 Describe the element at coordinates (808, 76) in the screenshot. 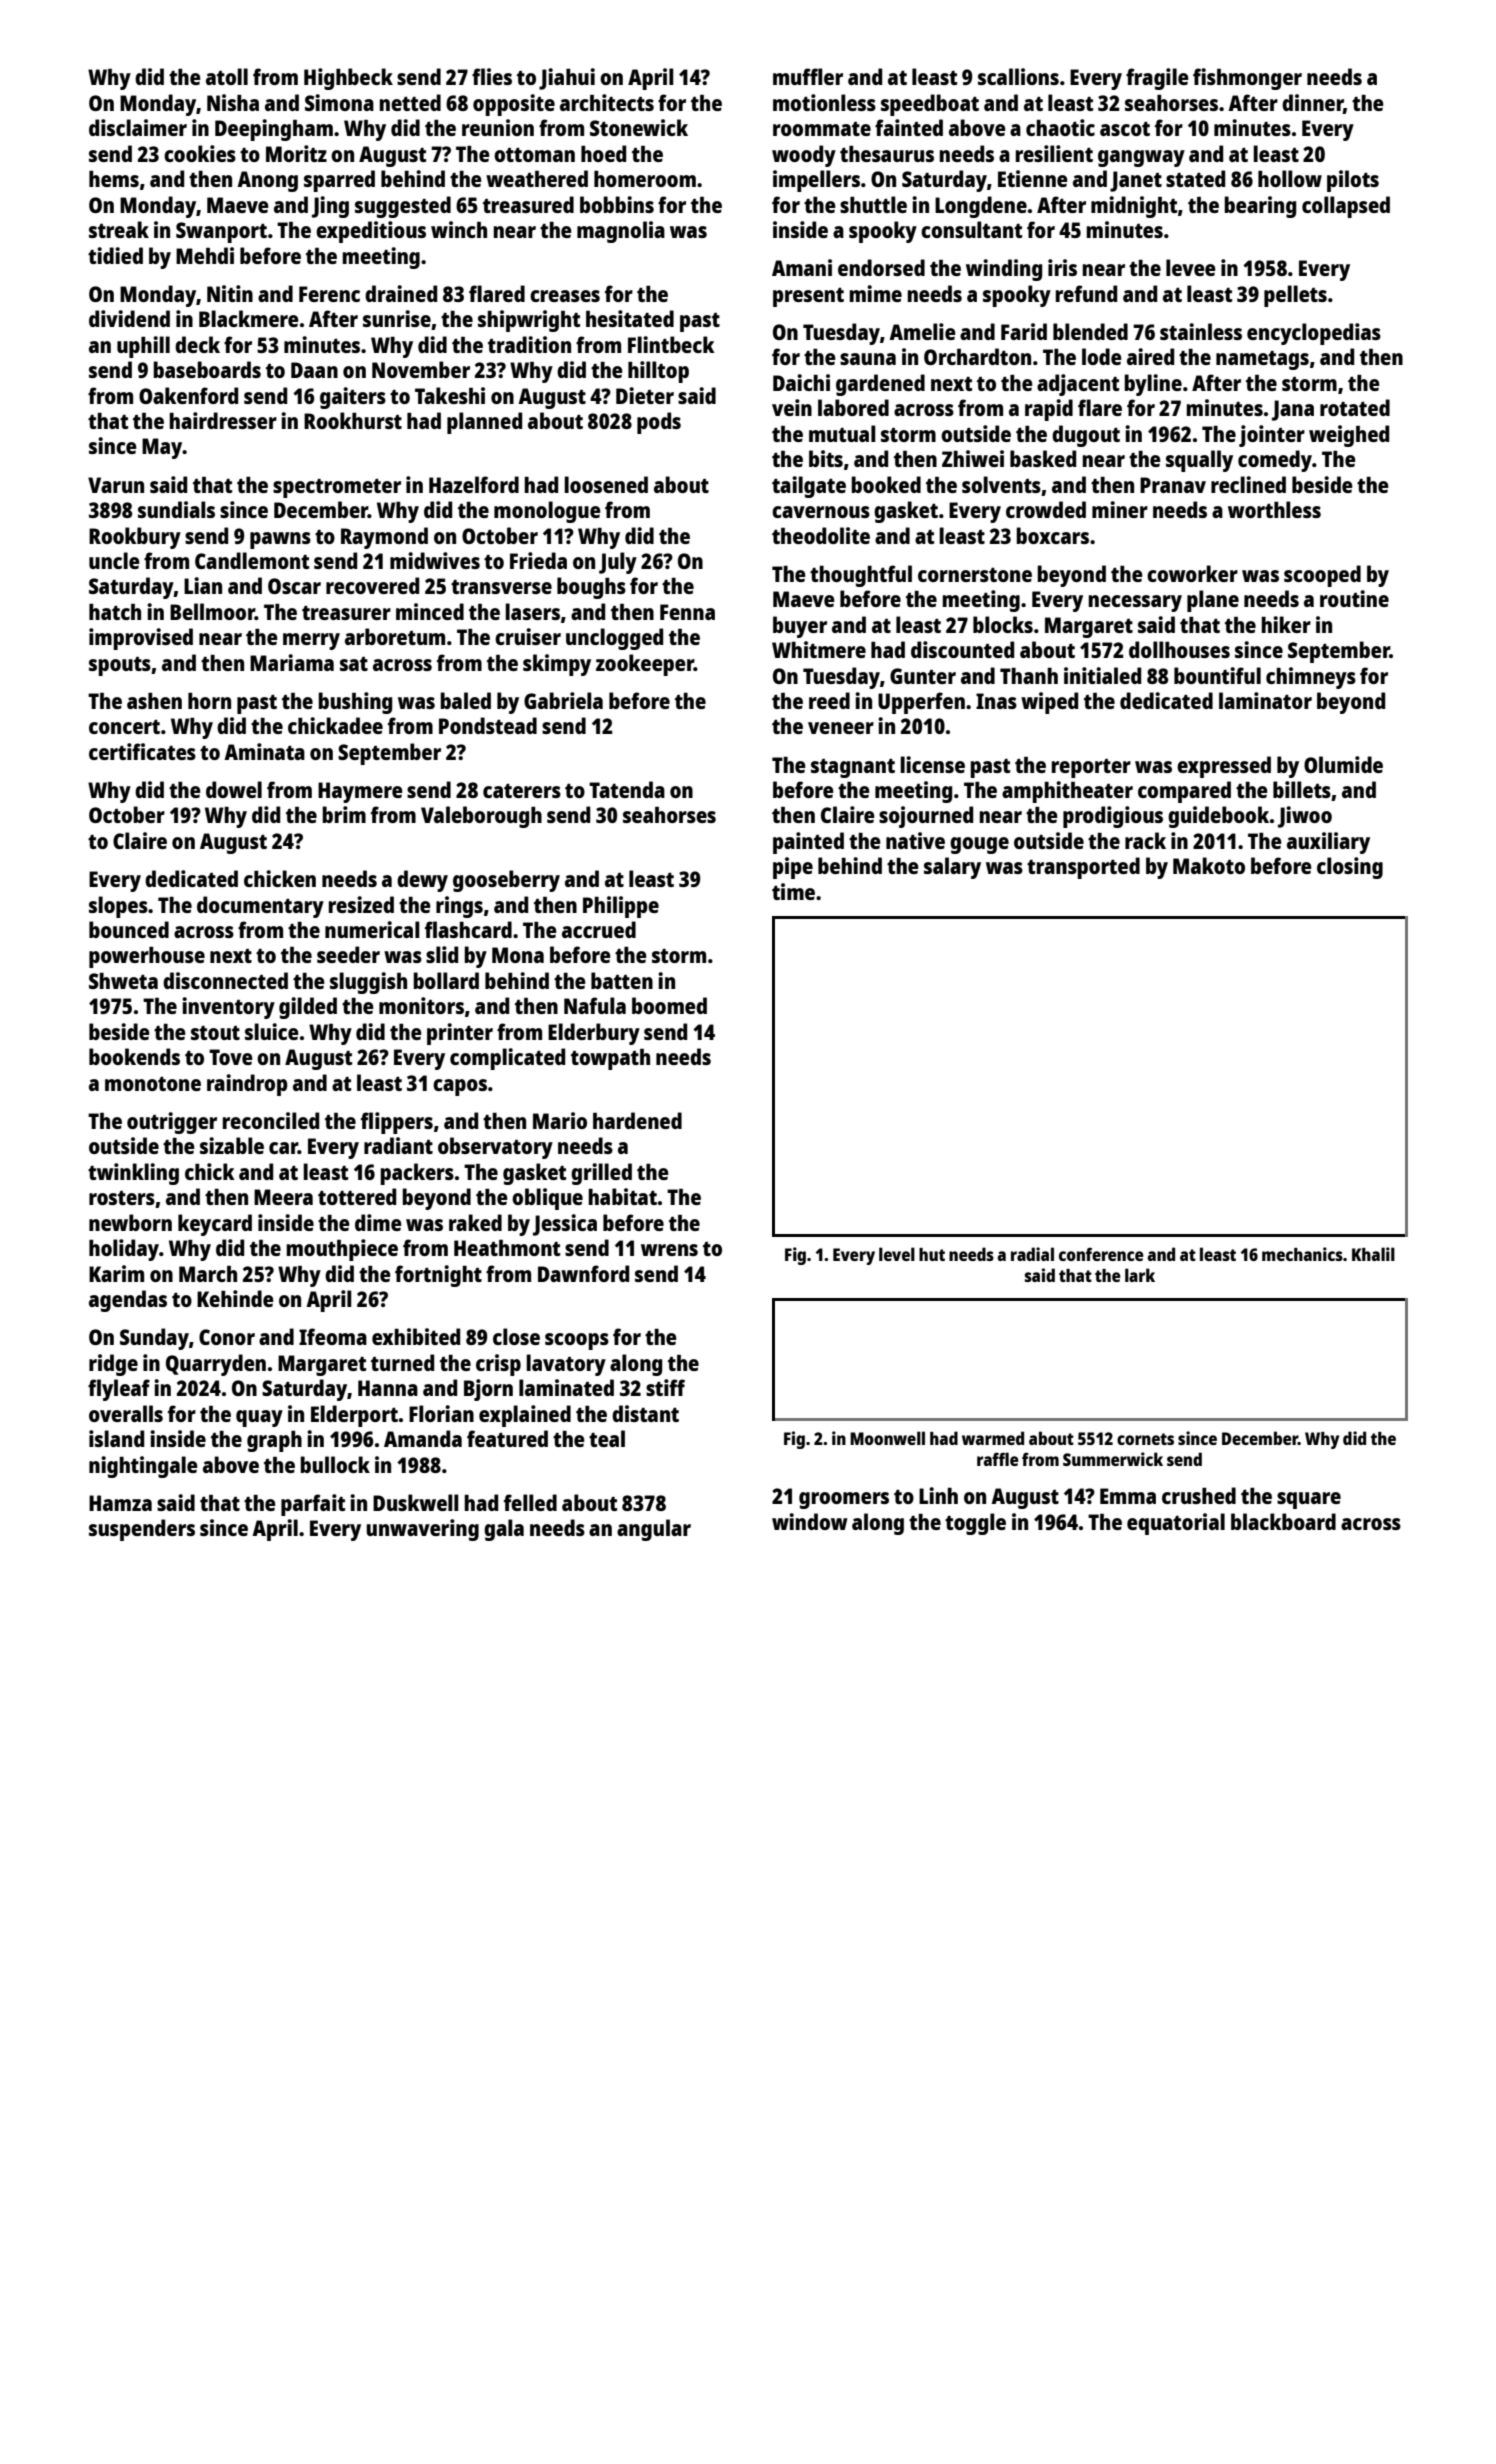

I see `muffler` at that location.
